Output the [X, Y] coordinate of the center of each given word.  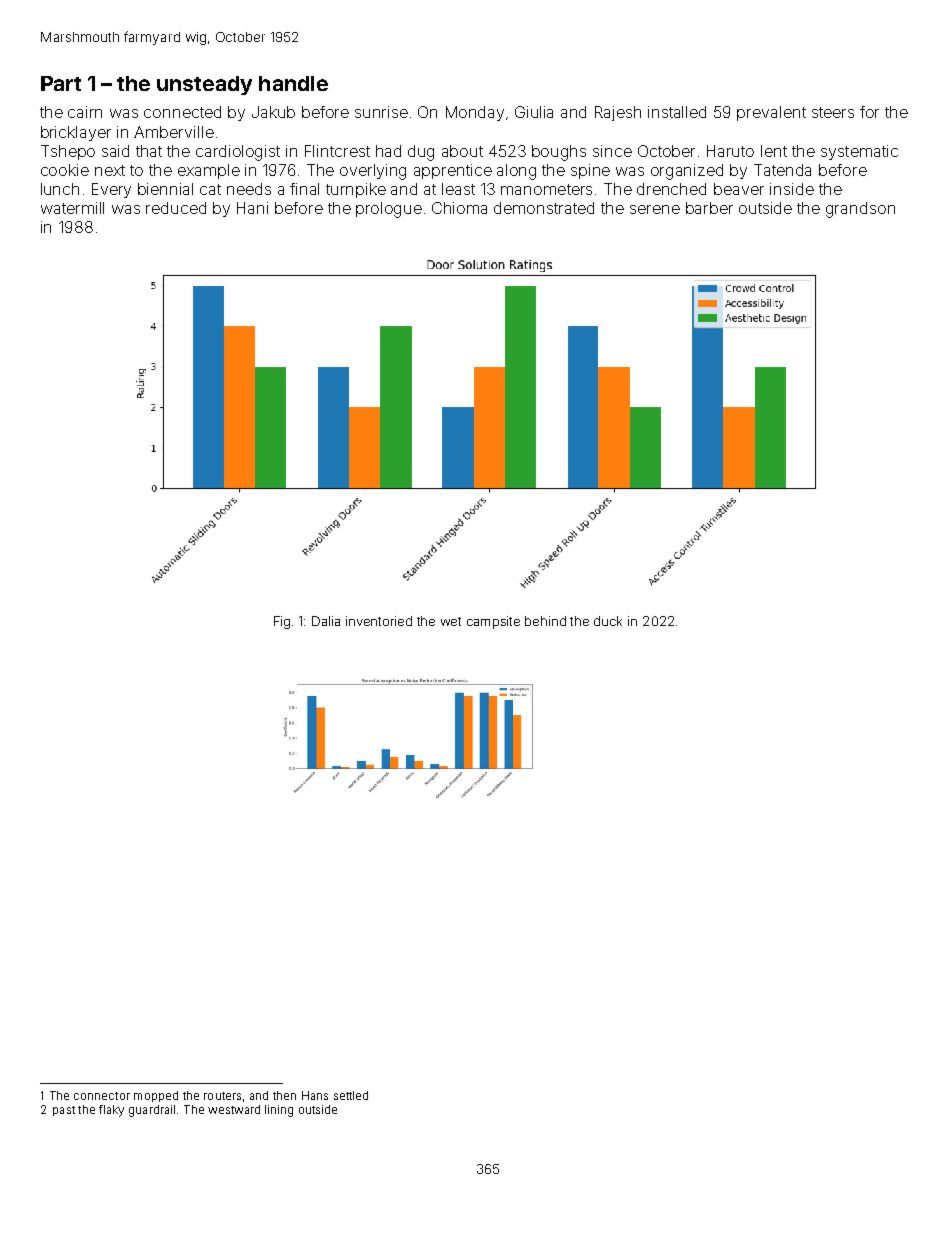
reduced [176, 208]
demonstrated [544, 208]
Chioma [459, 208]
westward [234, 1109]
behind [545, 621]
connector [102, 1096]
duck [608, 621]
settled [351, 1095]
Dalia [326, 621]
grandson [860, 210]
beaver [739, 189]
